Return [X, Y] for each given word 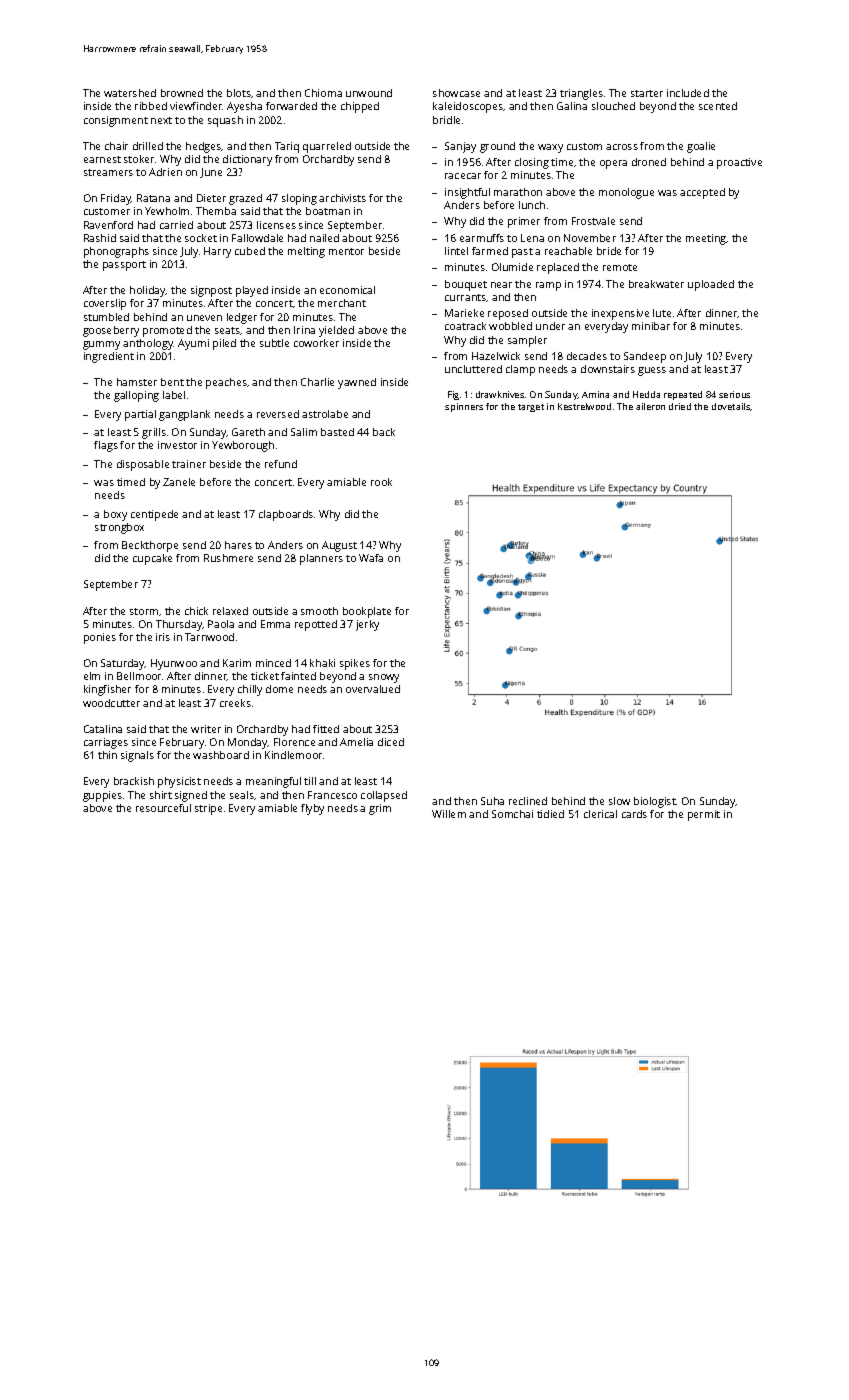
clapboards [286, 515]
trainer [189, 464]
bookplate [367, 612]
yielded [336, 331]
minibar [651, 326]
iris [163, 637]
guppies [102, 796]
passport [124, 266]
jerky [367, 625]
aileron [650, 406]
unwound [369, 93]
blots [239, 93]
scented [718, 106]
